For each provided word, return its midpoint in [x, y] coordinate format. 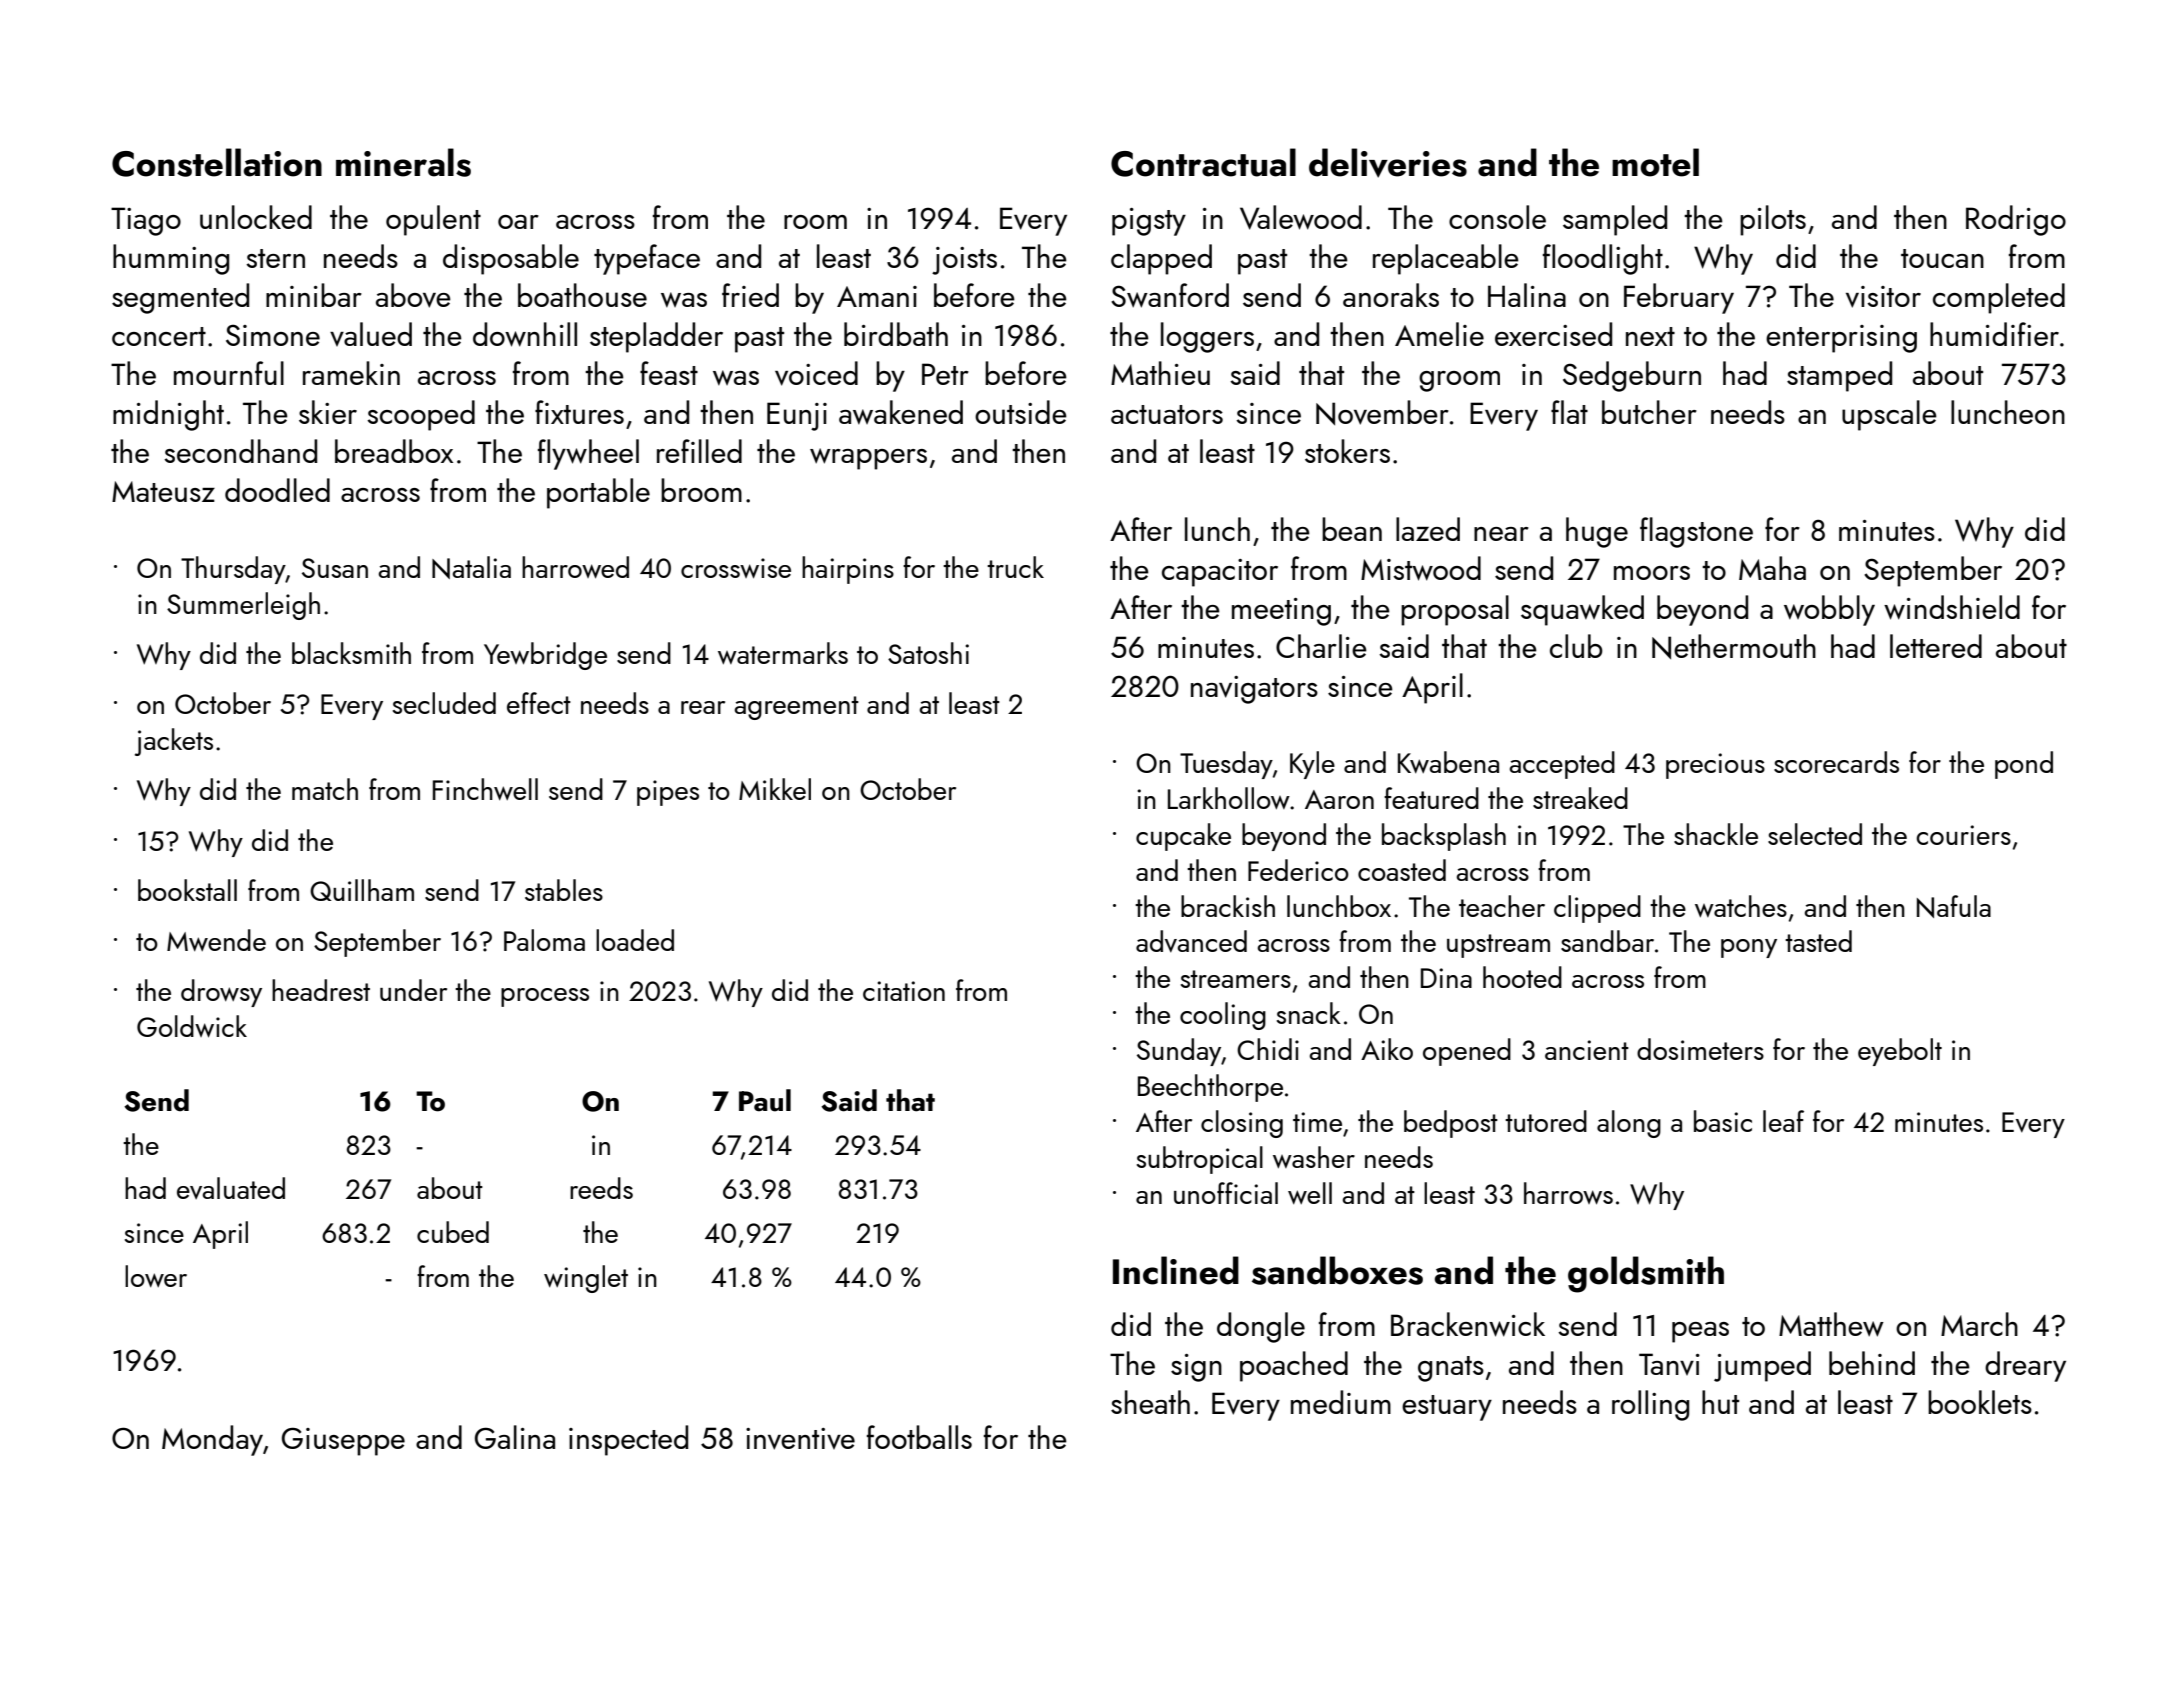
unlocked [256, 217]
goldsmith [1646, 1274]
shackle [1716, 834]
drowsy [221, 993]
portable [598, 493]
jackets [174, 742]
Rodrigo [2016, 220]
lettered [1936, 646]
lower [156, 1276]
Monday [212, 1440]
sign [1196, 1368]
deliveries [1388, 163]
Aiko [1387, 1049]
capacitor [1220, 573]
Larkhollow [1229, 798]
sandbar [1607, 941]
